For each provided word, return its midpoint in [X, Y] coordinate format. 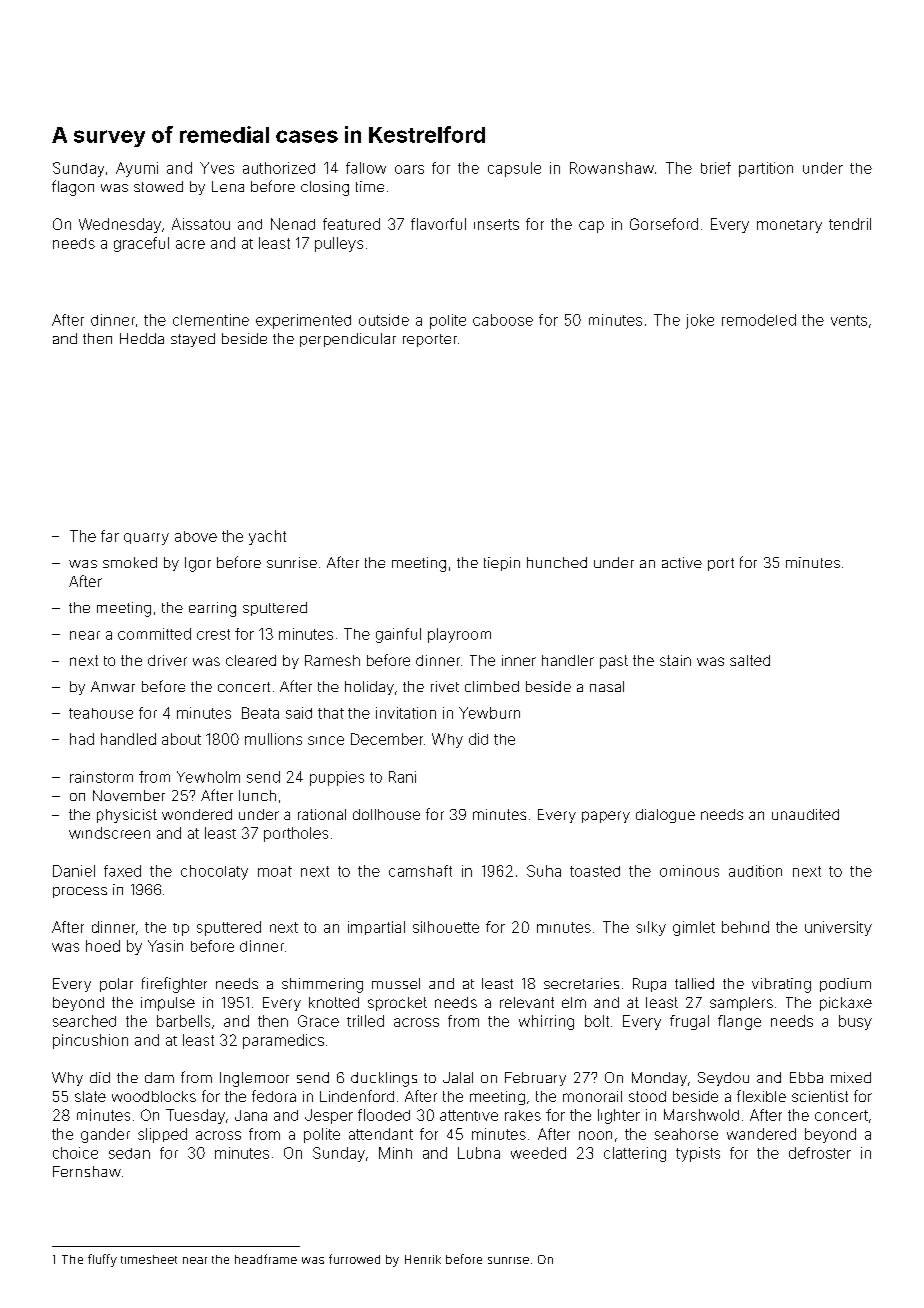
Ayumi [137, 169]
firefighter [174, 985]
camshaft [420, 871]
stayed [193, 340]
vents [849, 320]
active [682, 562]
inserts [496, 224]
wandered [761, 1134]
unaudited [805, 814]
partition [766, 169]
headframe [266, 1259]
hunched [557, 562]
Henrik [423, 1259]
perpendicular [348, 340]
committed [154, 634]
